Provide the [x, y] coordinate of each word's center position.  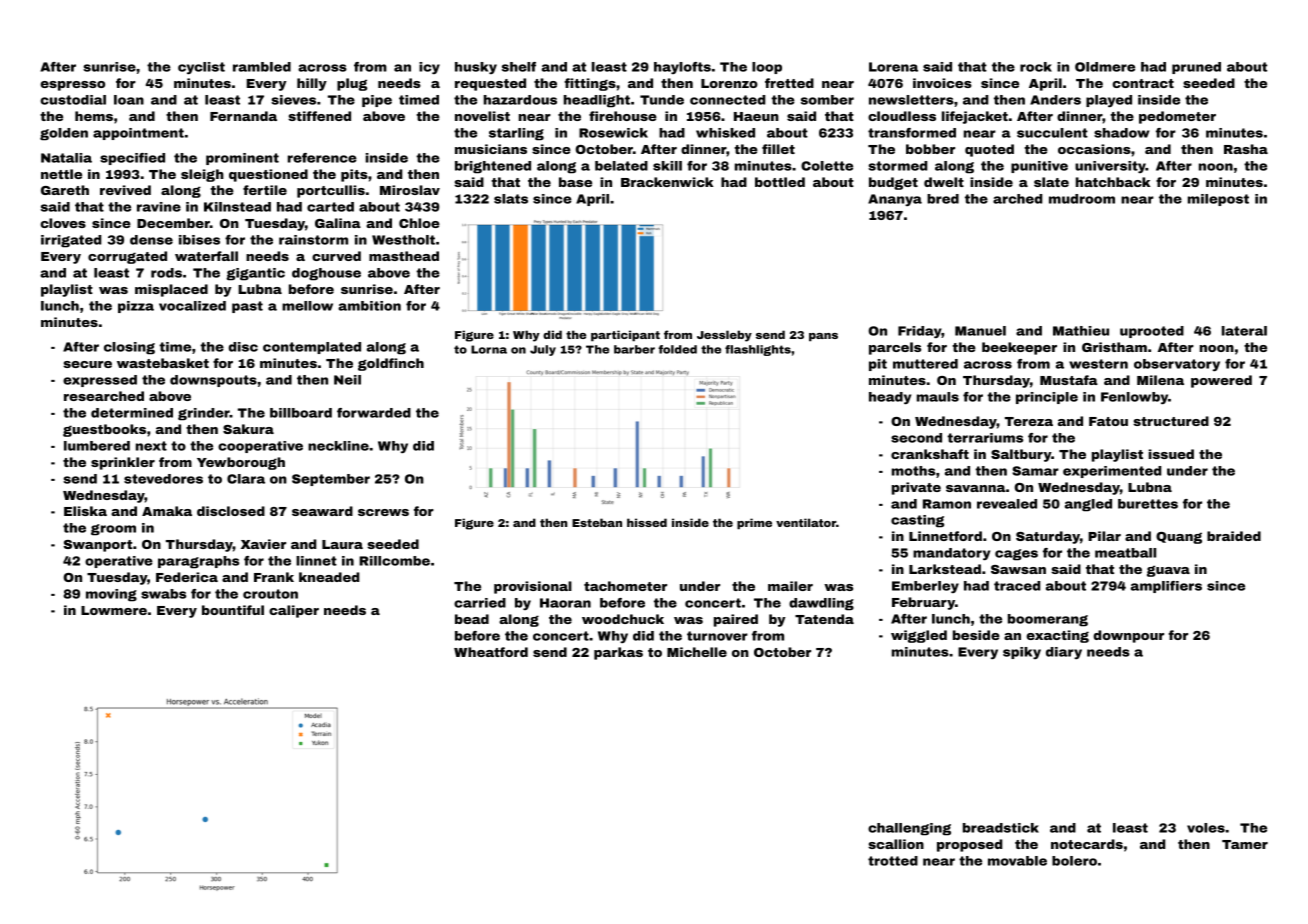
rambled [262, 67]
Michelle [697, 652]
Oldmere [1105, 67]
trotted [893, 861]
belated [621, 166]
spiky [1022, 653]
